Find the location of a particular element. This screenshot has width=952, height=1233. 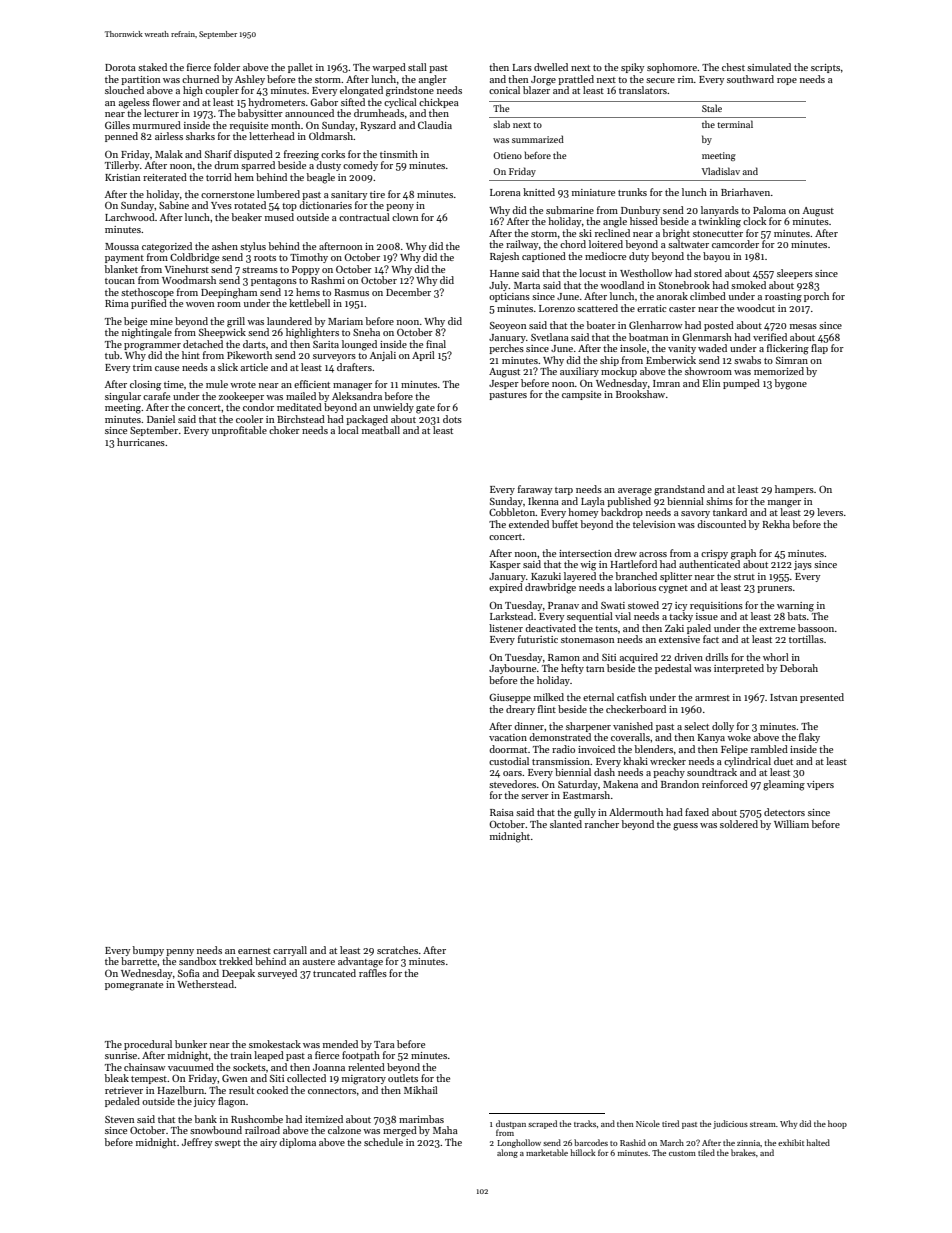

Moussa is located at coordinates (122, 246).
